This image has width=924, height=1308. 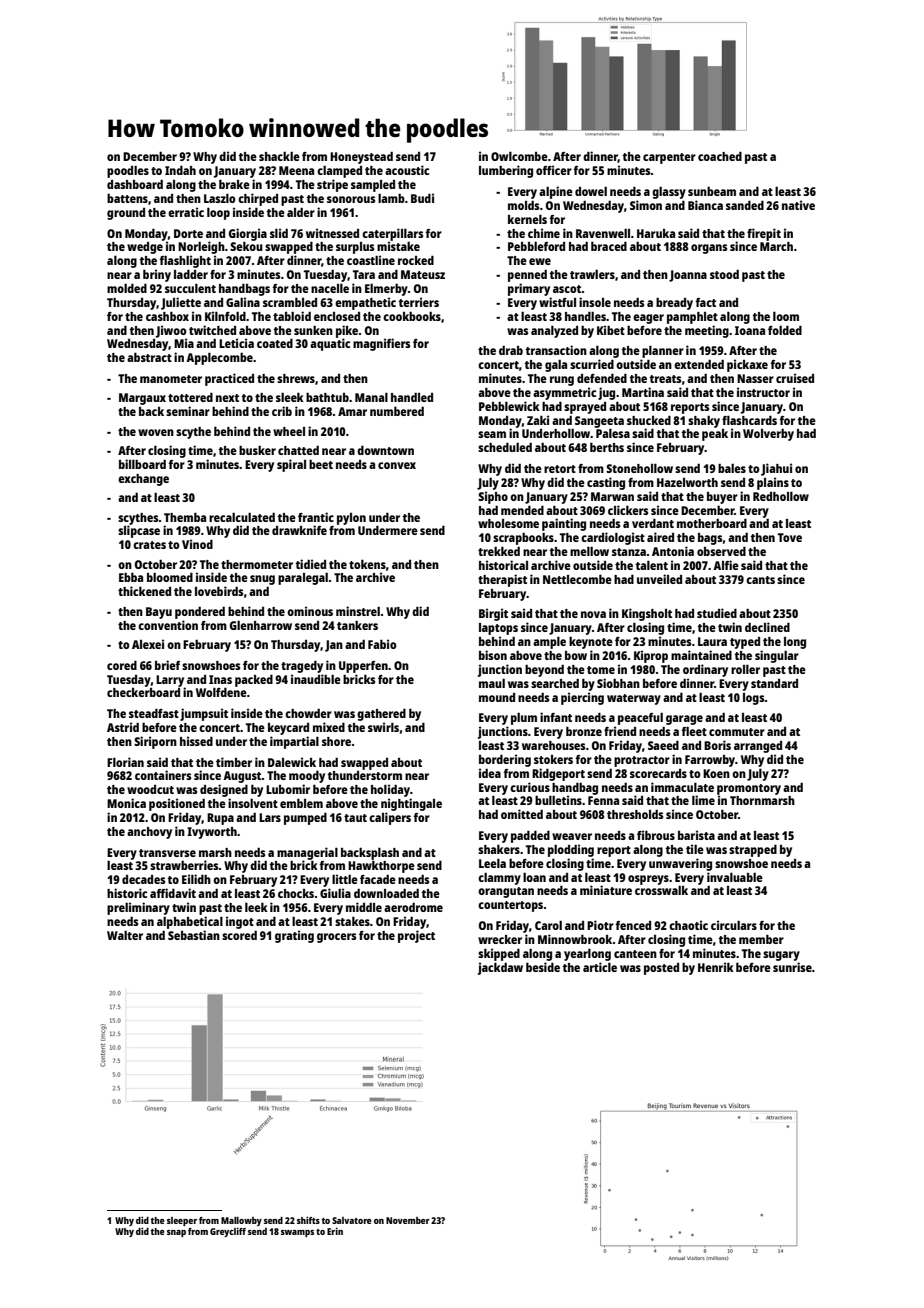 I want to click on shrews, so click(x=296, y=378).
